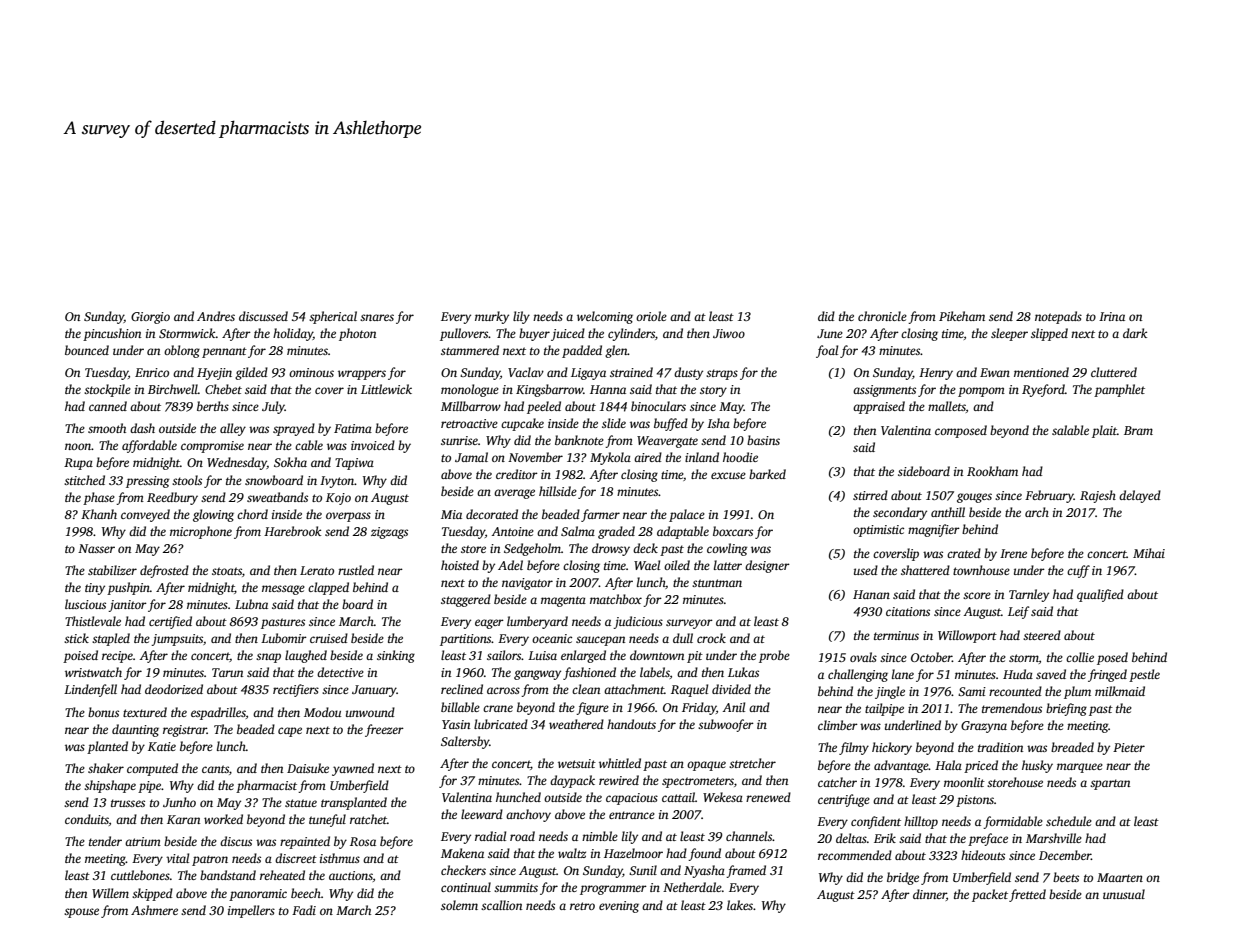 This image has width=1233, height=952. I want to click on Rookham, so click(992, 471).
